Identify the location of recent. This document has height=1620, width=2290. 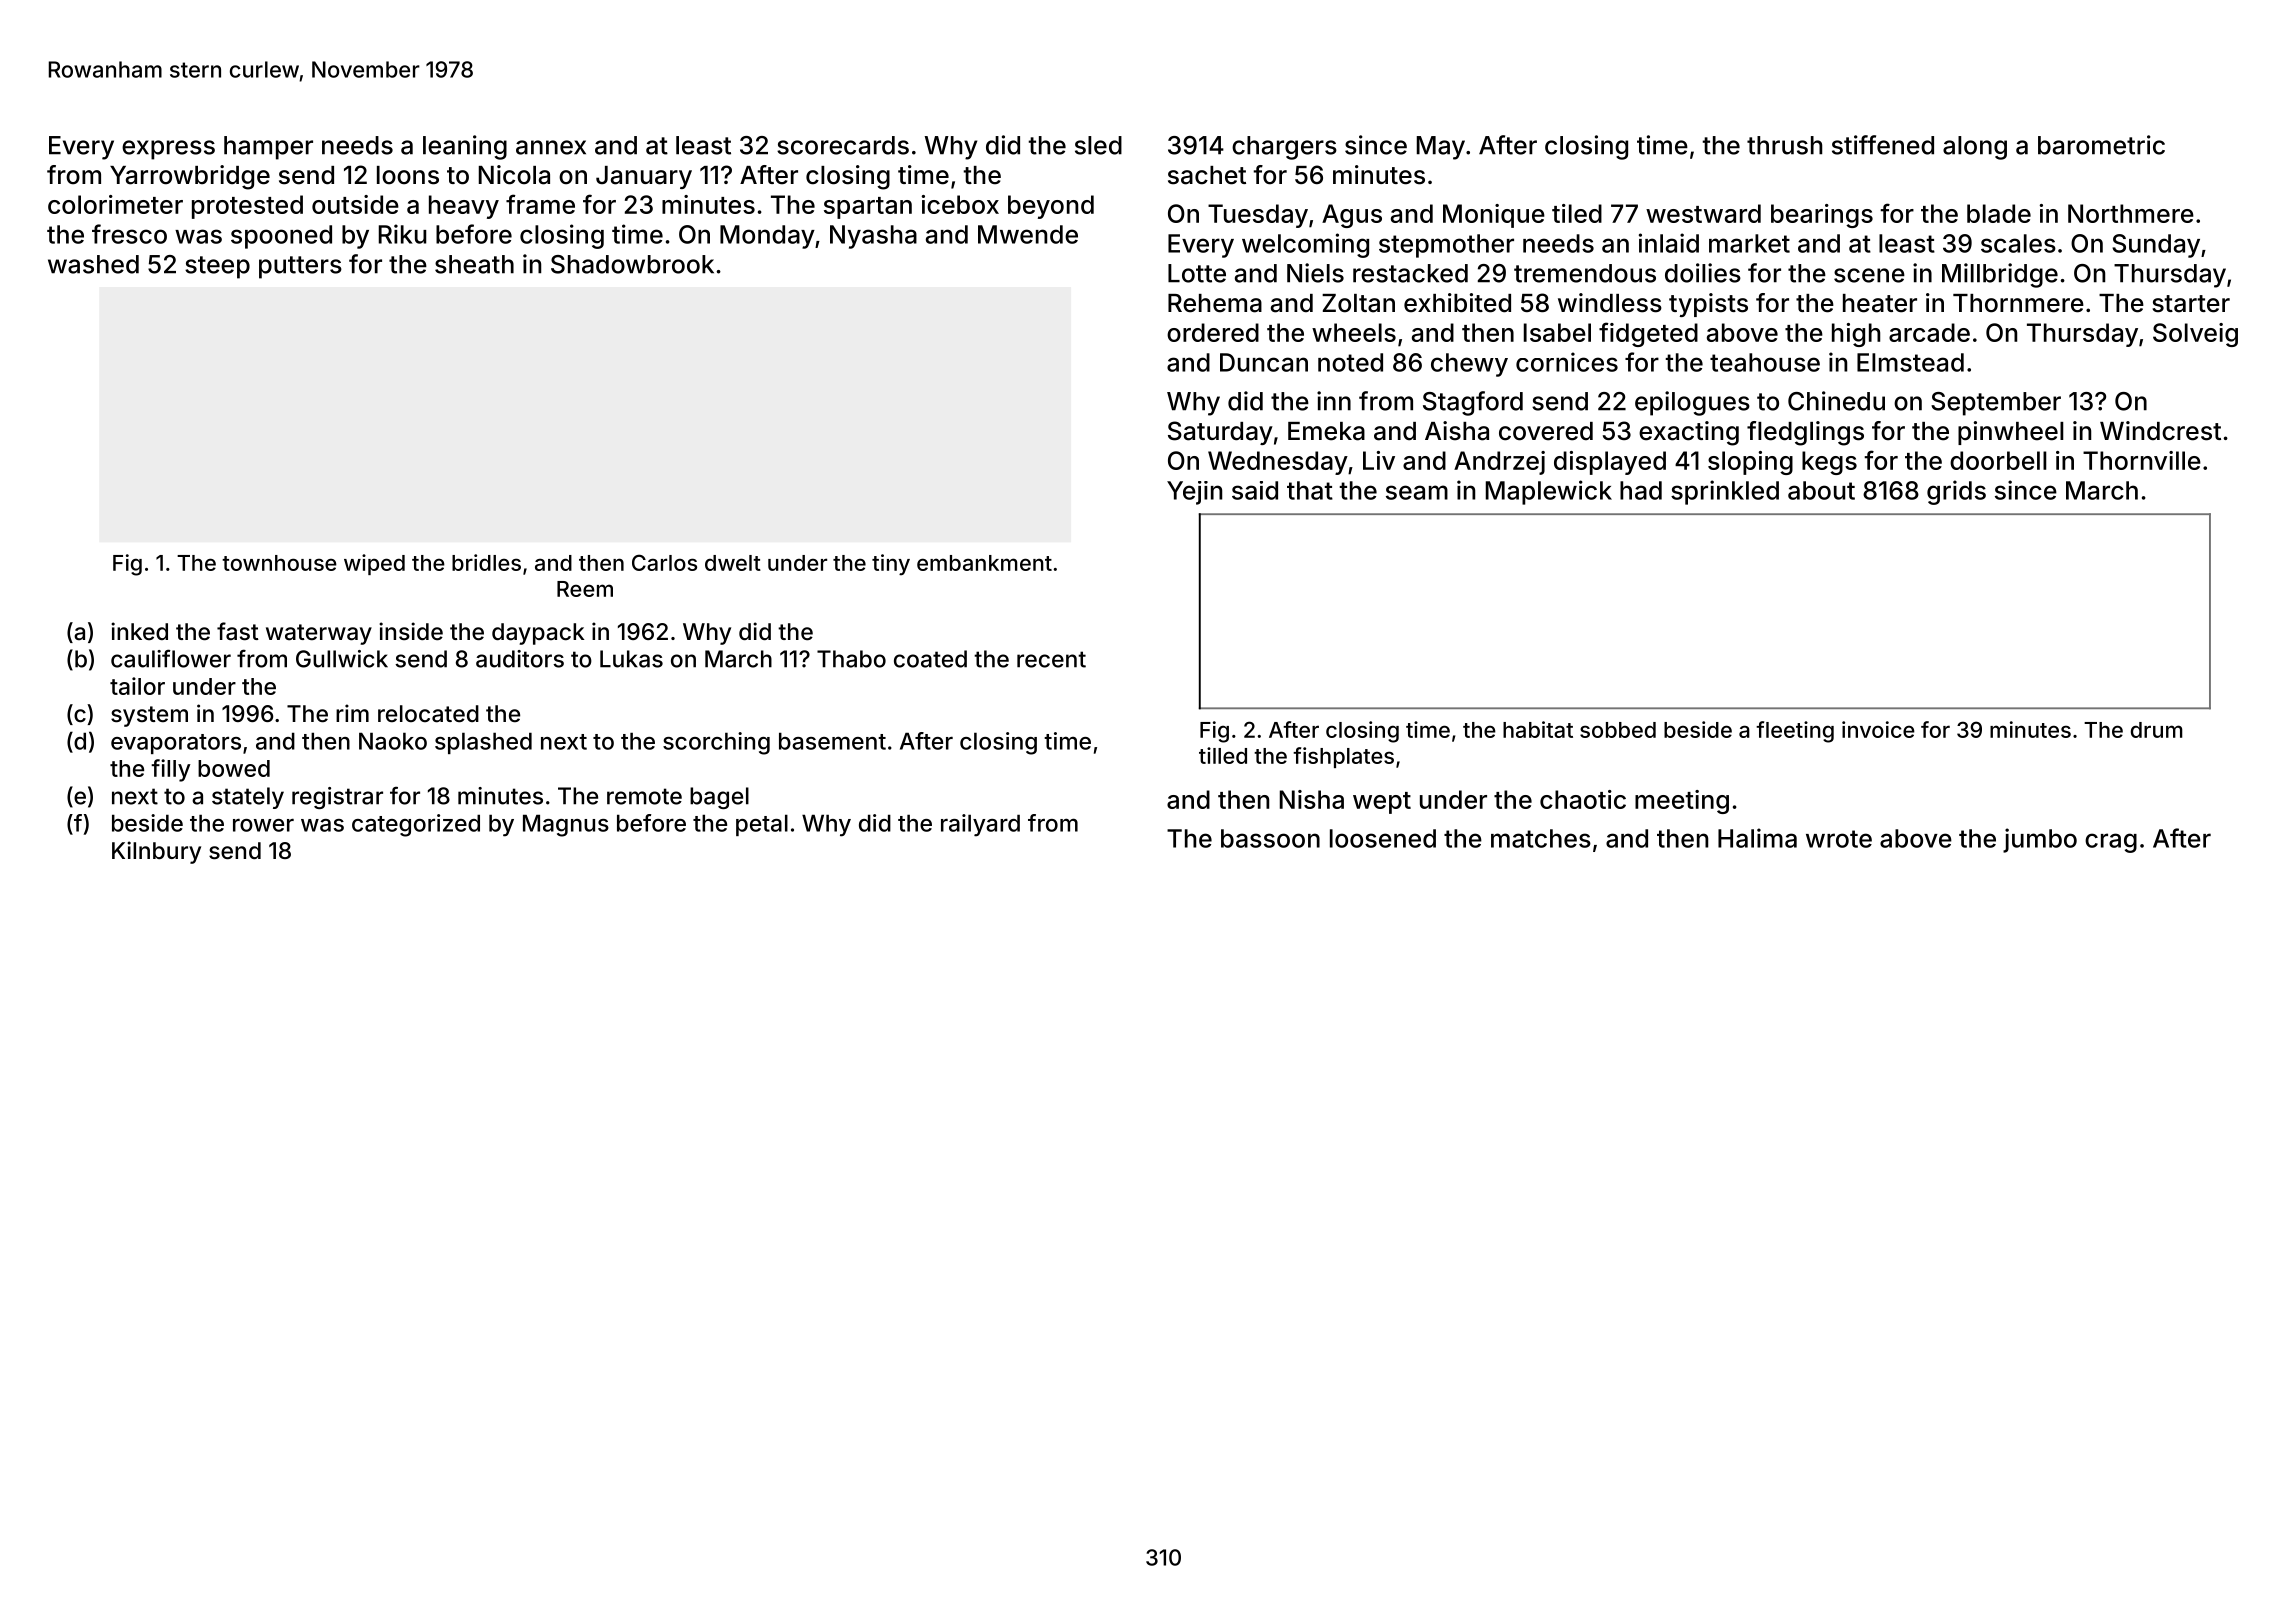
(1051, 659).
